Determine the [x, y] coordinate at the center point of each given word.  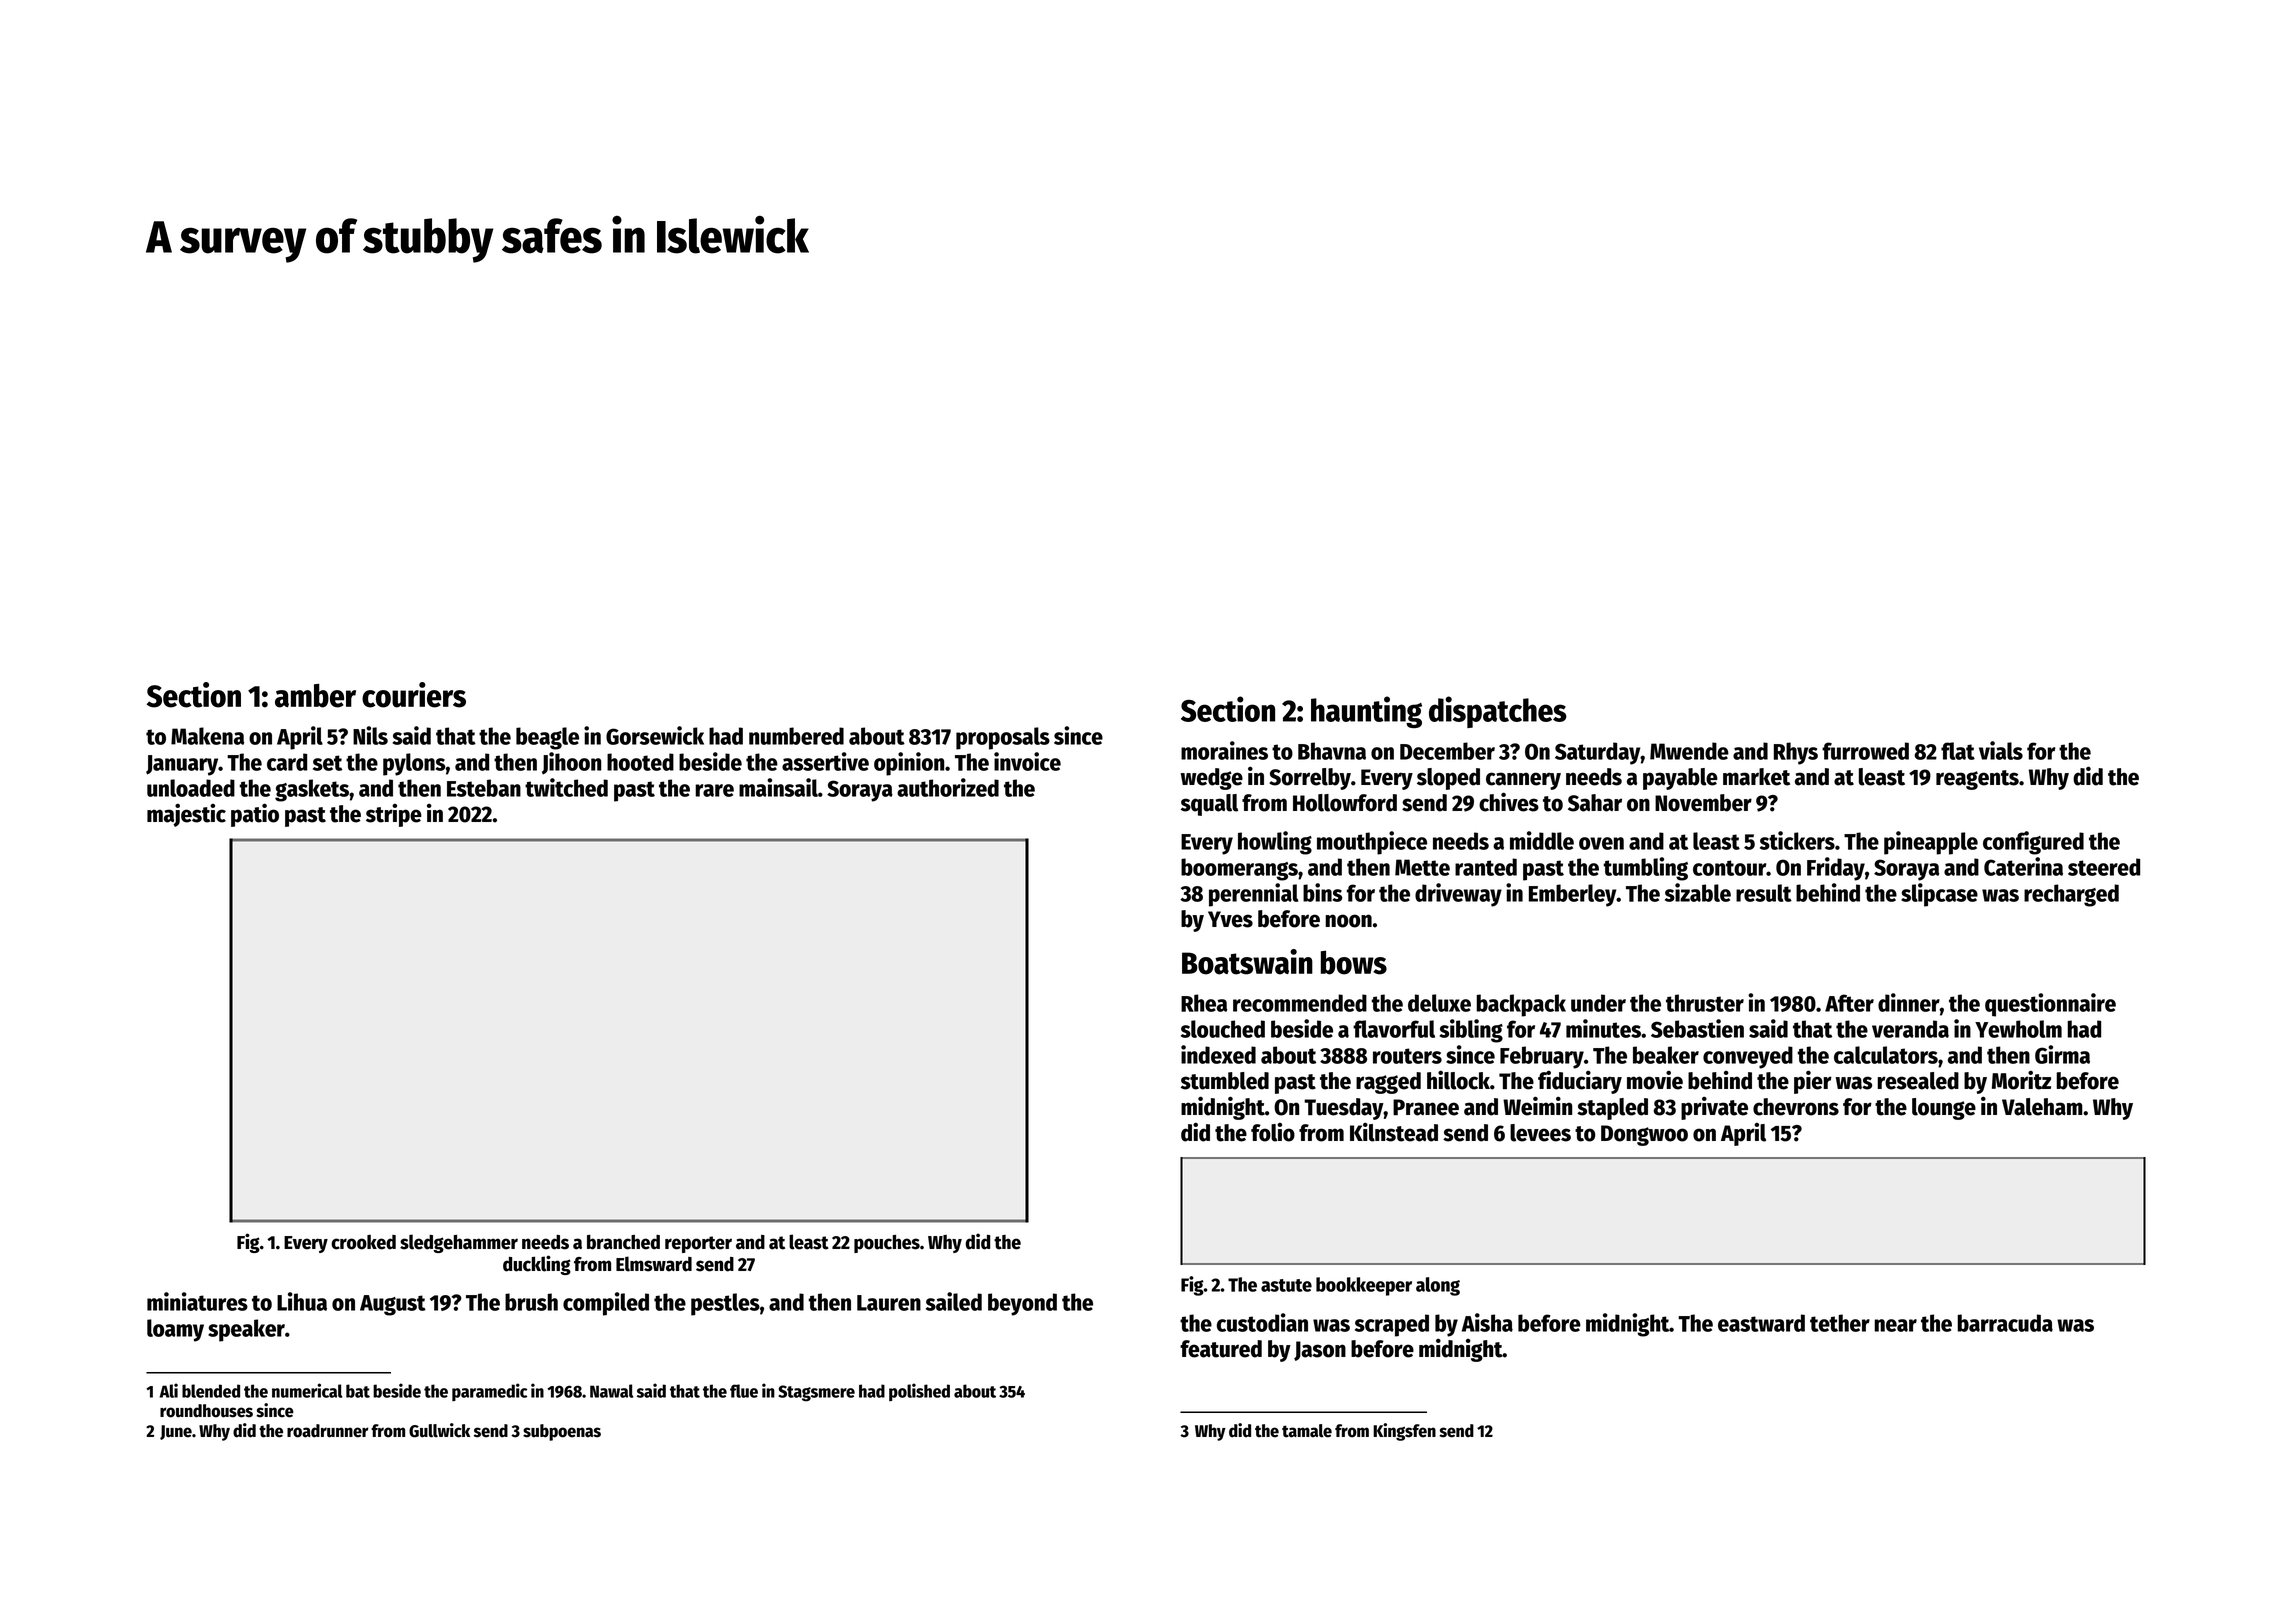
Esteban [484, 788]
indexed [1218, 1054]
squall [1209, 805]
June [176, 1432]
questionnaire [2050, 1005]
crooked [363, 1242]
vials [2001, 750]
